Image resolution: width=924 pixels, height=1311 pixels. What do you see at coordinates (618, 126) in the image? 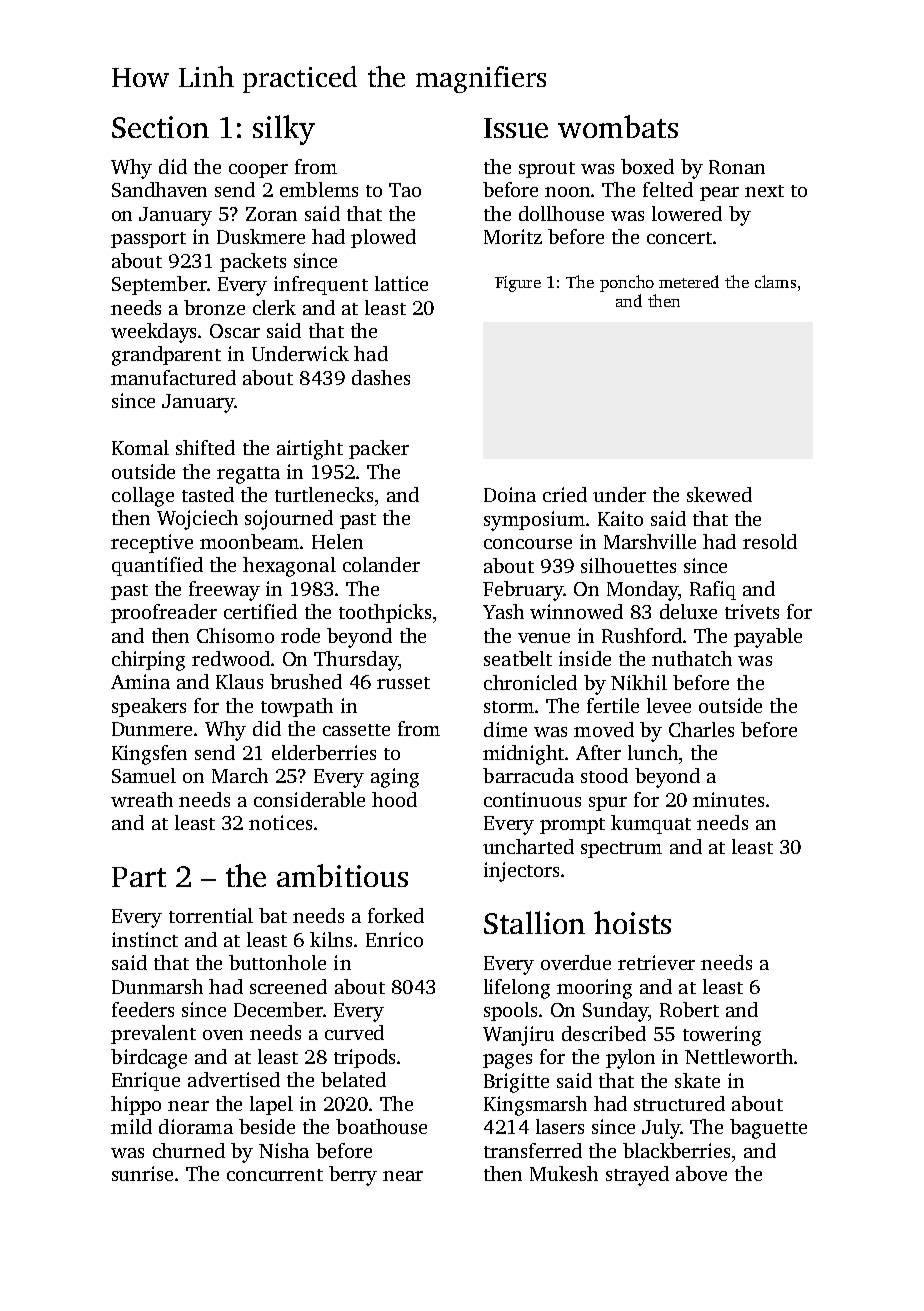
I see `wombats` at bounding box center [618, 126].
